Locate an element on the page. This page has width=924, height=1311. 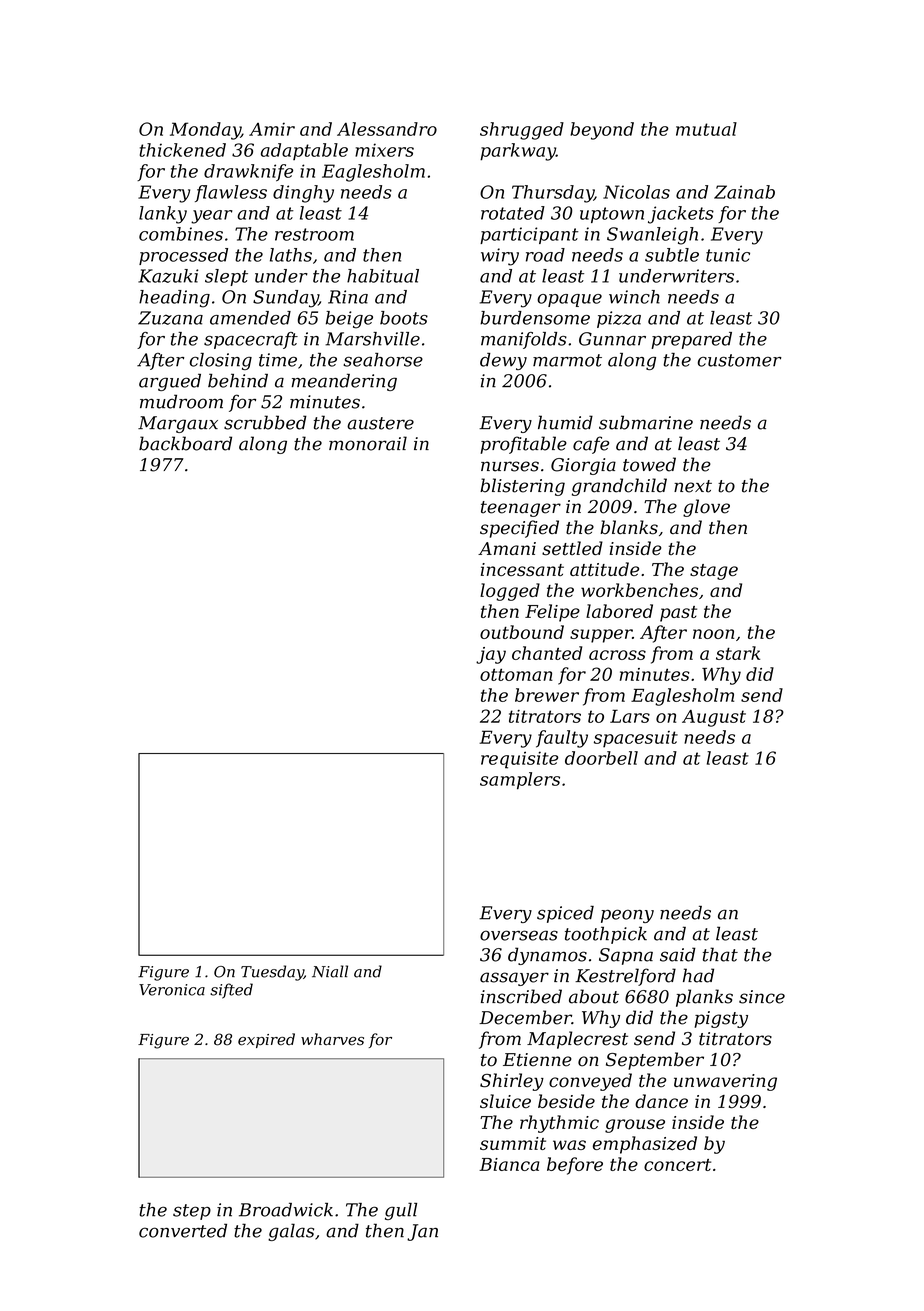
concert is located at coordinates (677, 1165).
